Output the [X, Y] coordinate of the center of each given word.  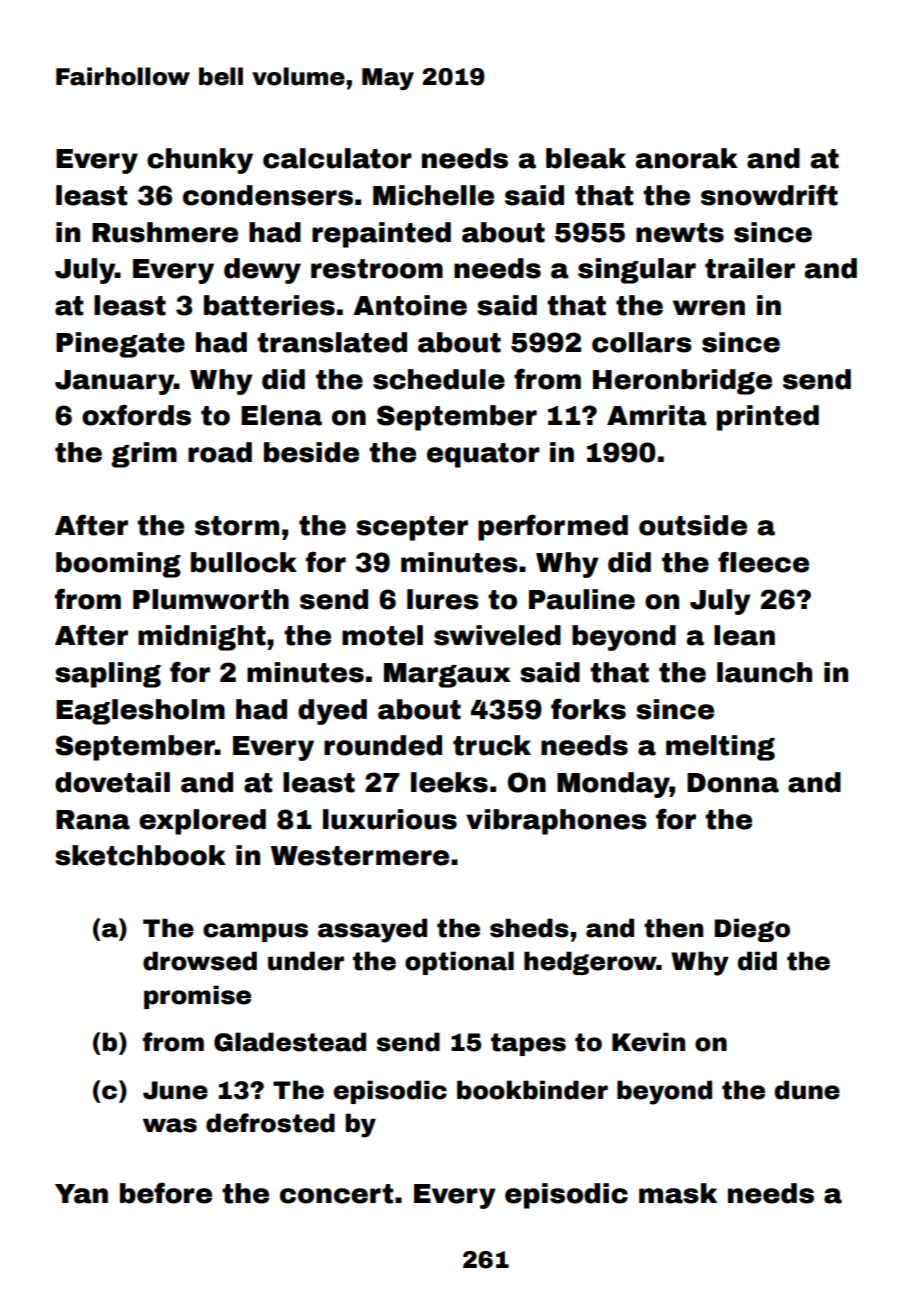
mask [678, 1193]
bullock [244, 562]
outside [693, 525]
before [166, 1193]
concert [336, 1194]
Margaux [447, 675]
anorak [686, 158]
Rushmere [165, 232]
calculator [337, 158]
